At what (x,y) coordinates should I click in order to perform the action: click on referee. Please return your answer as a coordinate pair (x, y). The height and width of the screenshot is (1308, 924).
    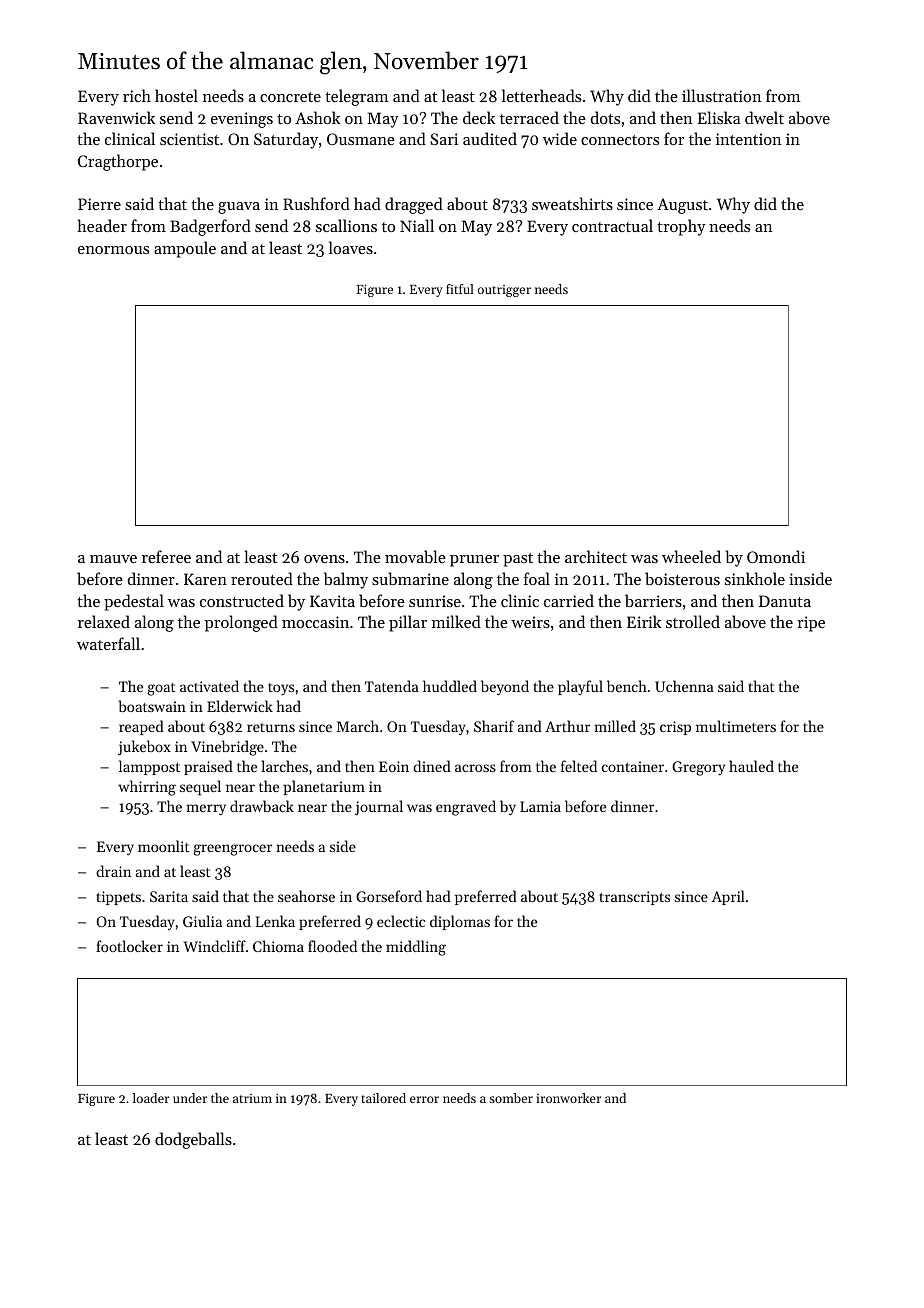
    Looking at the image, I should click on (166, 556).
